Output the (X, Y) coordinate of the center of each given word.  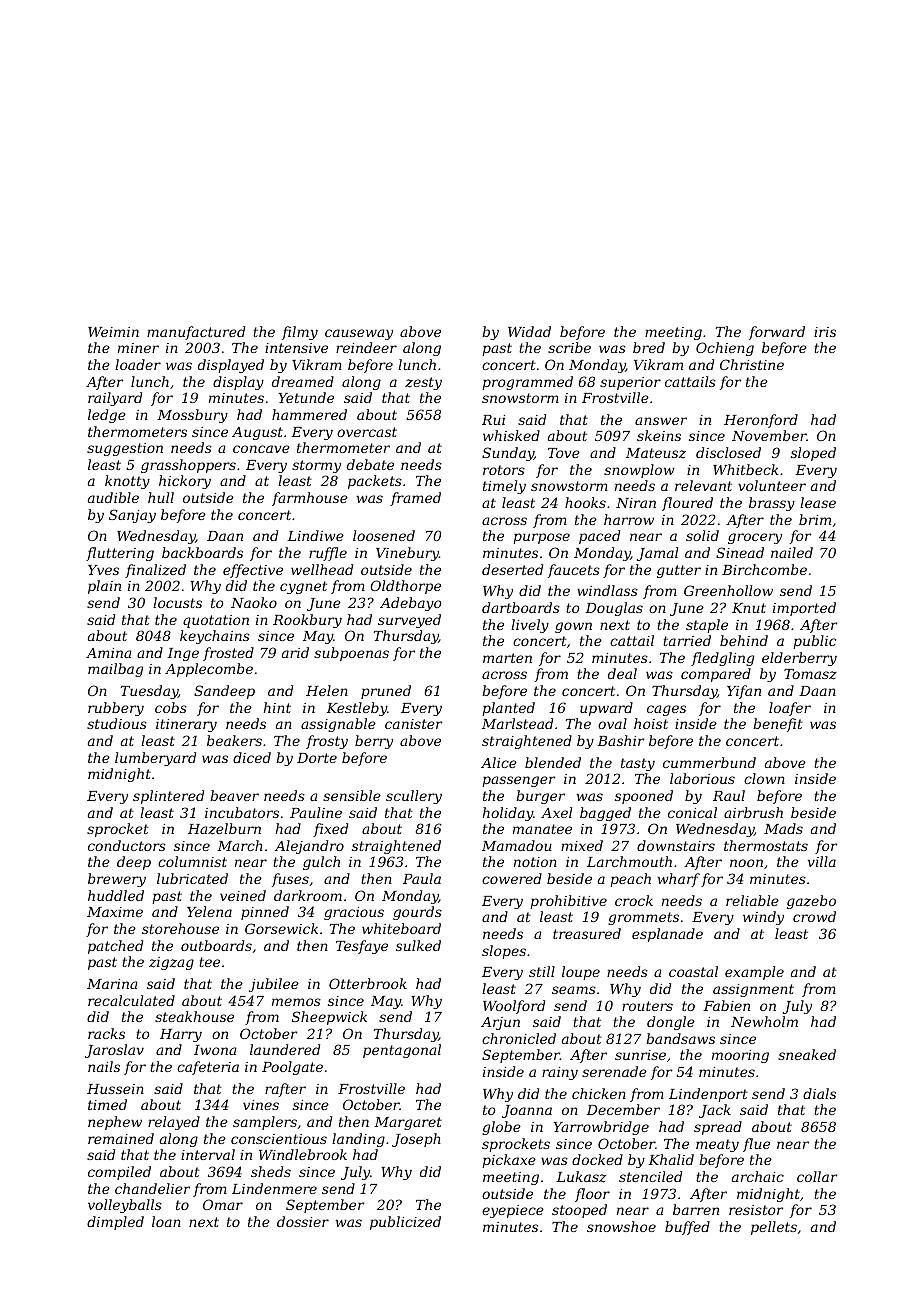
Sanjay (132, 516)
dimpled (115, 1223)
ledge (107, 416)
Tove (564, 453)
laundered (285, 1049)
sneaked (807, 1054)
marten (507, 658)
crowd (814, 916)
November (769, 435)
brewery (117, 880)
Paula (422, 878)
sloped (813, 454)
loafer (790, 709)
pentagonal (402, 1051)
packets (375, 482)
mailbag (115, 670)
